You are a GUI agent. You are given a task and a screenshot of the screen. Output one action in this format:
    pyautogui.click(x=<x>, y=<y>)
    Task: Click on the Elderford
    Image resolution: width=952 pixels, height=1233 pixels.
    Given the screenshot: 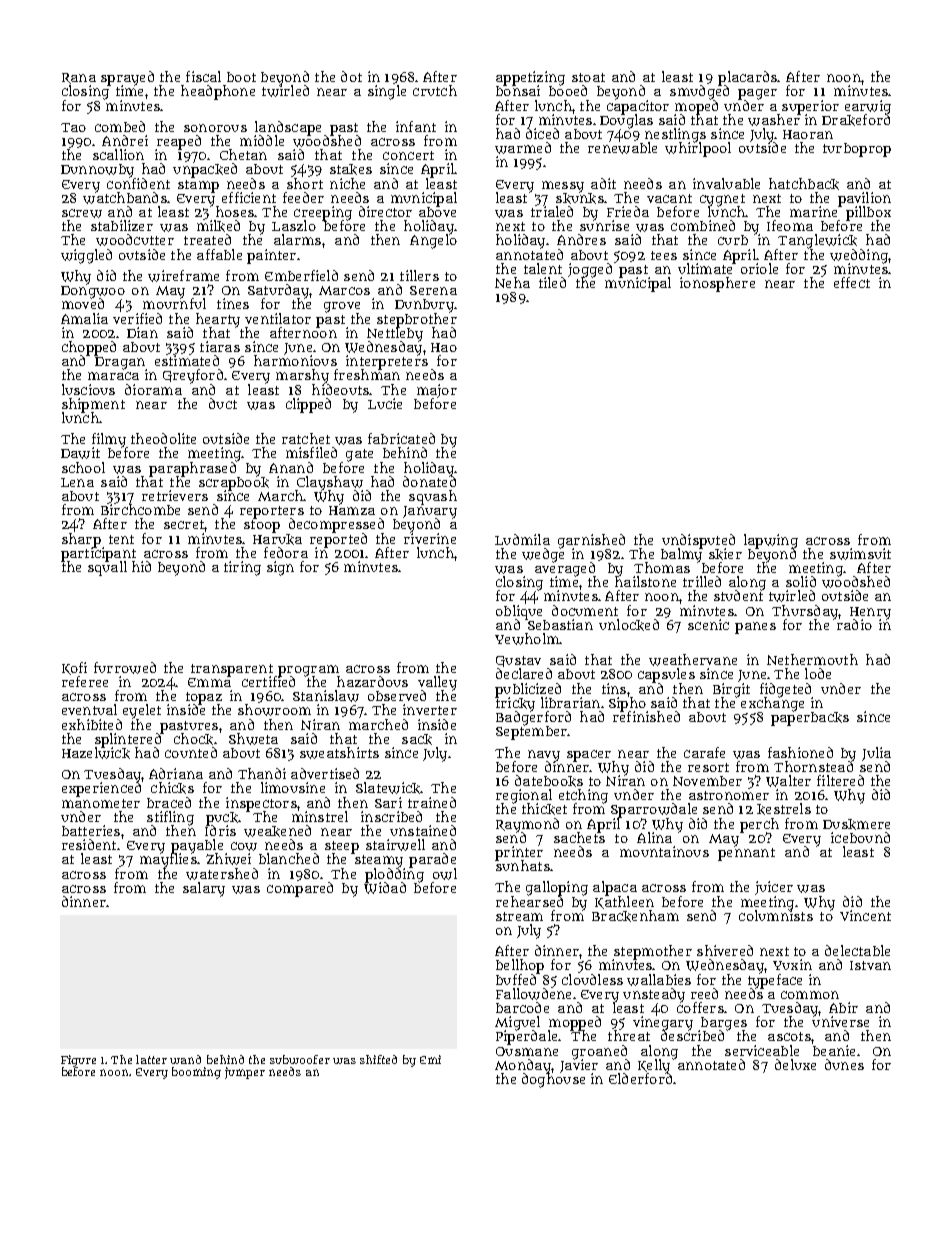 What is the action you would take?
    pyautogui.click(x=640, y=1078)
